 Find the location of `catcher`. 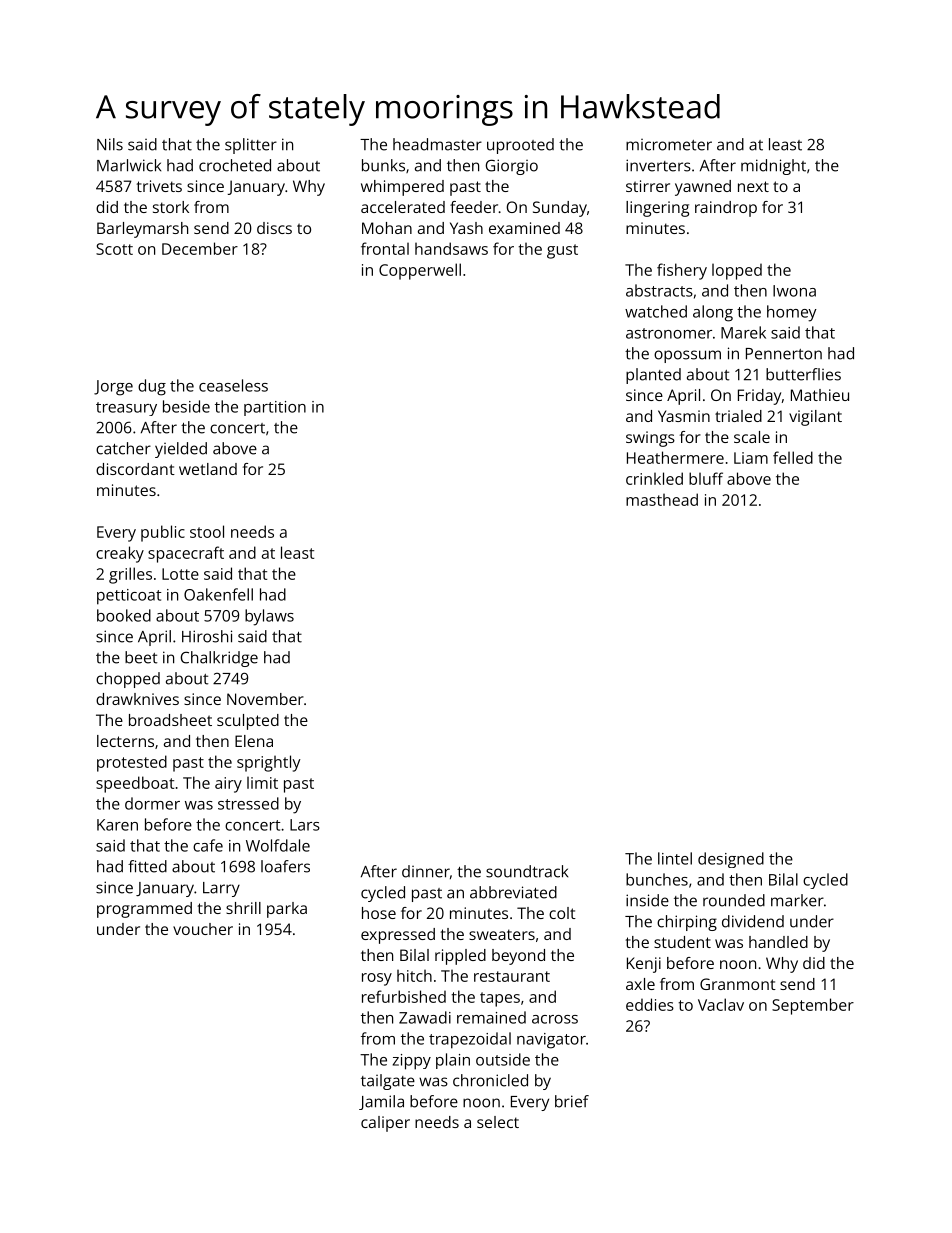

catcher is located at coordinates (123, 448).
